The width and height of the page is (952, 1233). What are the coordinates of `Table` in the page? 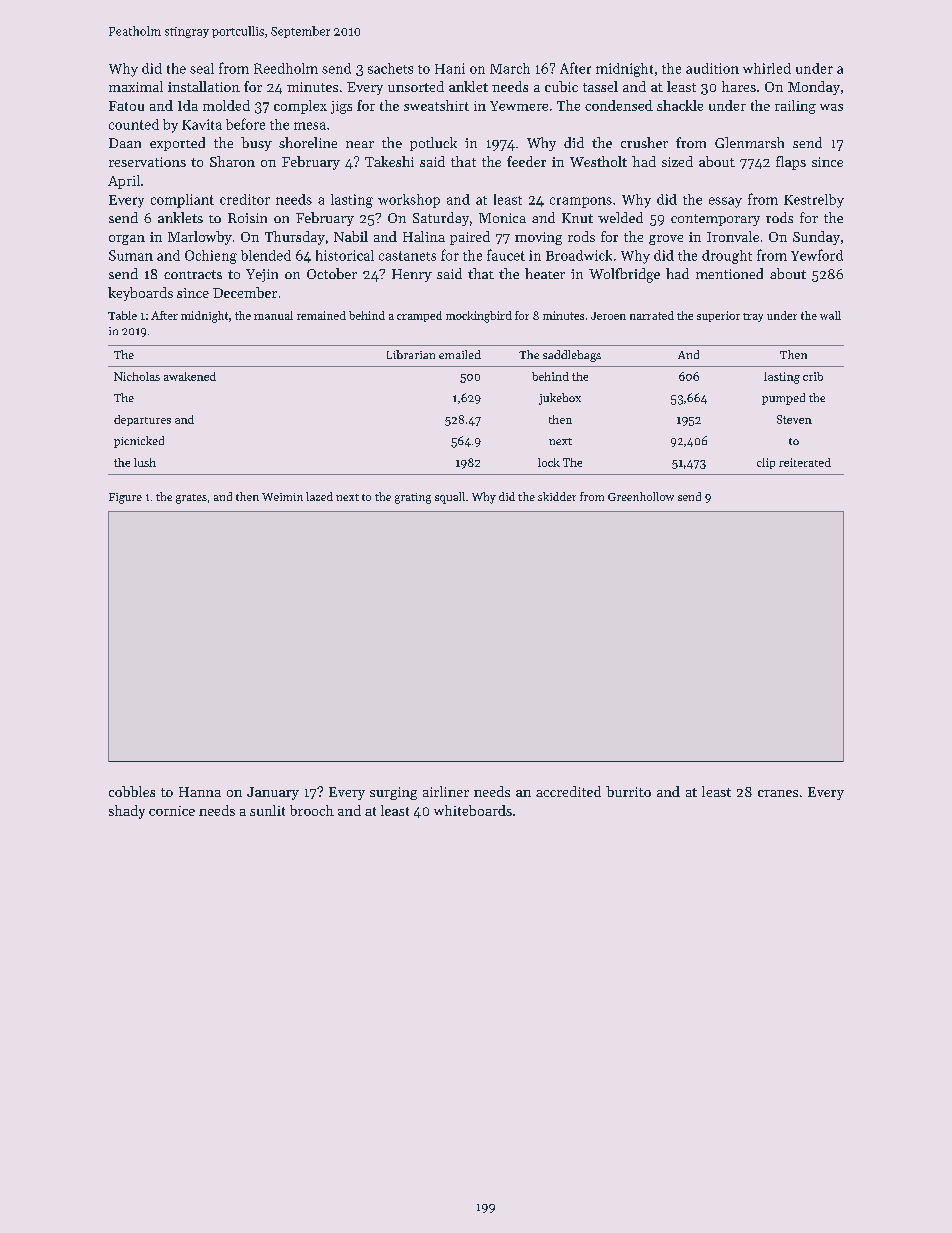 It's located at (122, 315).
